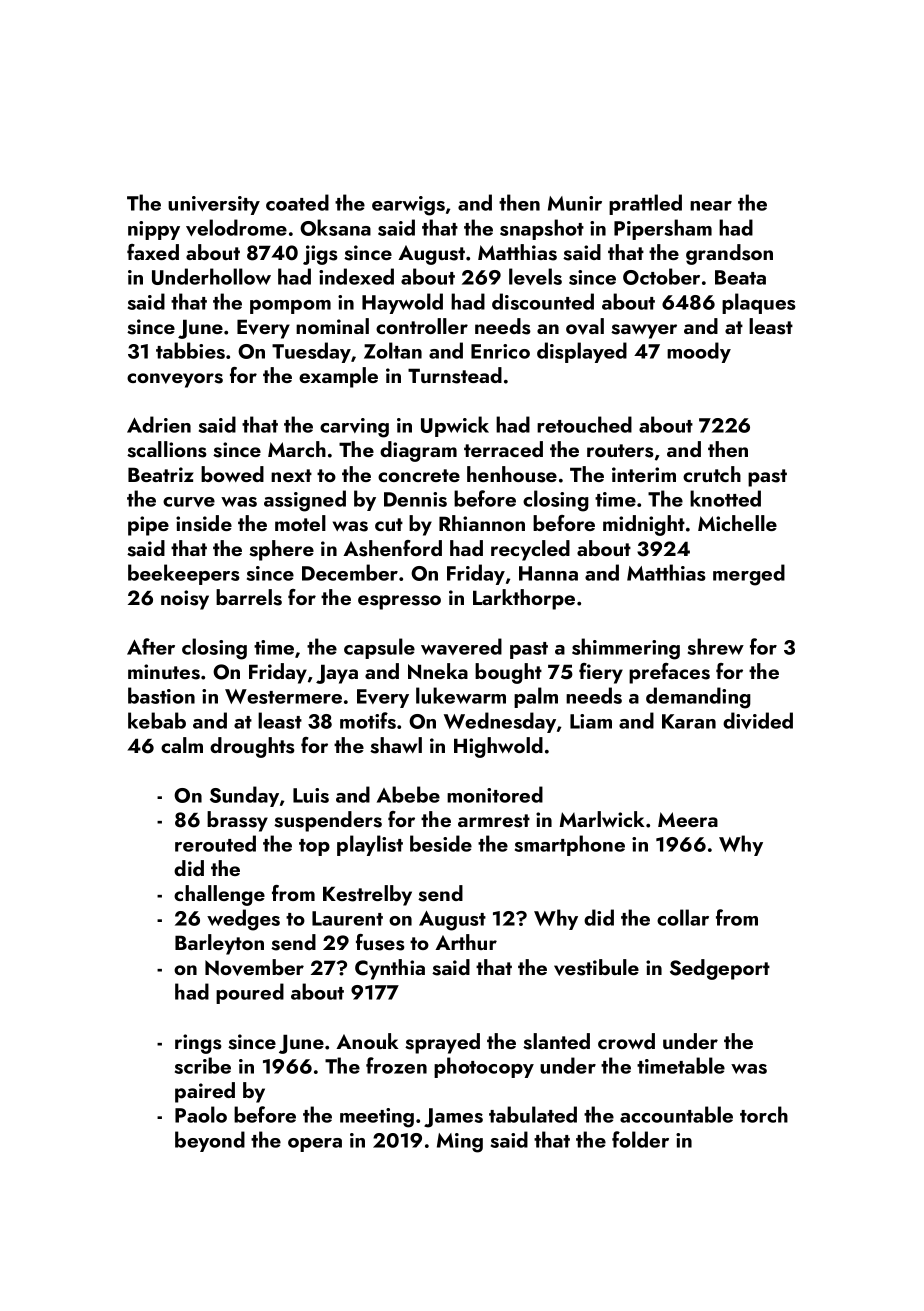  I want to click on bought, so click(508, 673).
